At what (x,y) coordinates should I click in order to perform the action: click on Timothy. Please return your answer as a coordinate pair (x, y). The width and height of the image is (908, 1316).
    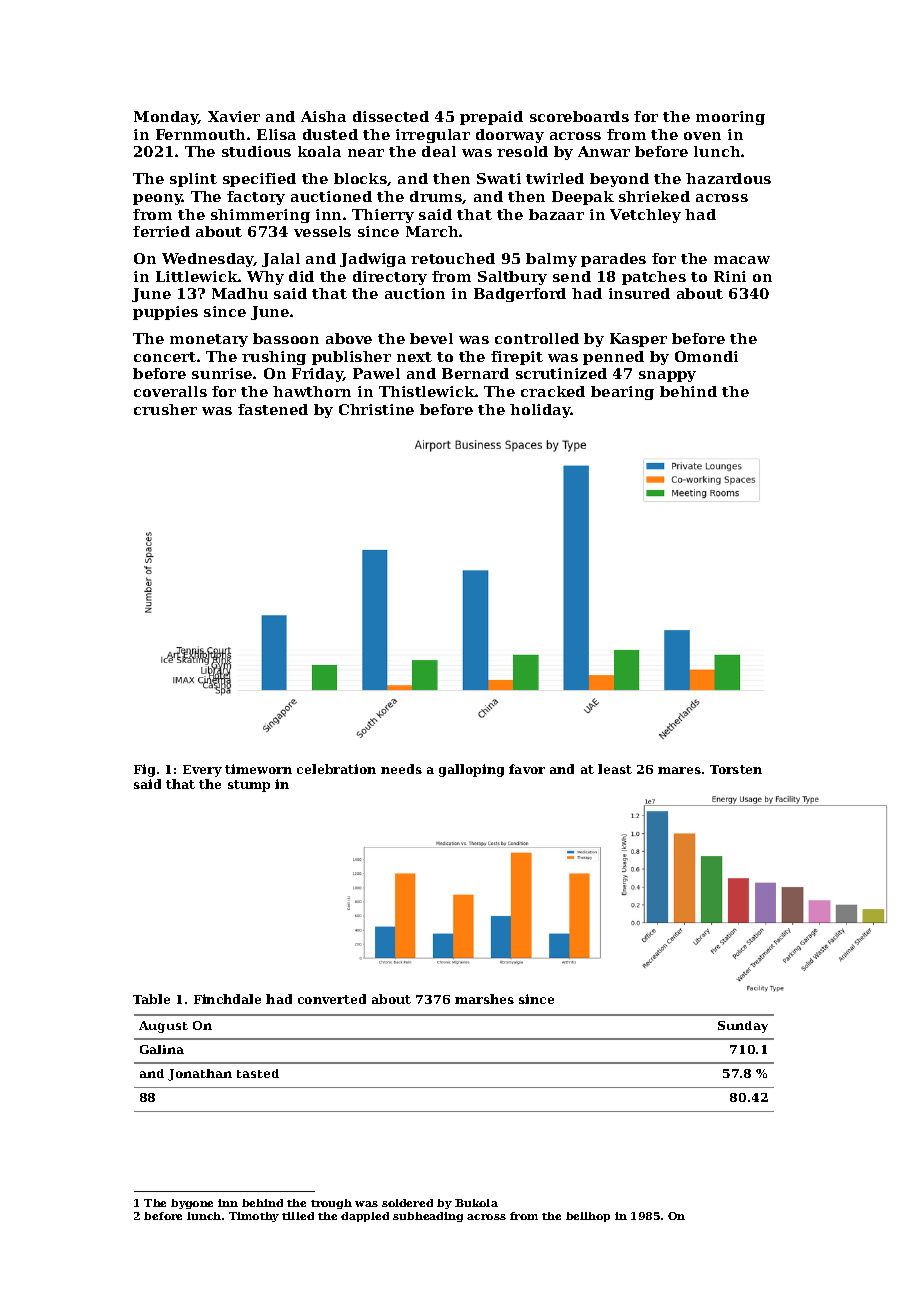
    Looking at the image, I should click on (254, 1217).
